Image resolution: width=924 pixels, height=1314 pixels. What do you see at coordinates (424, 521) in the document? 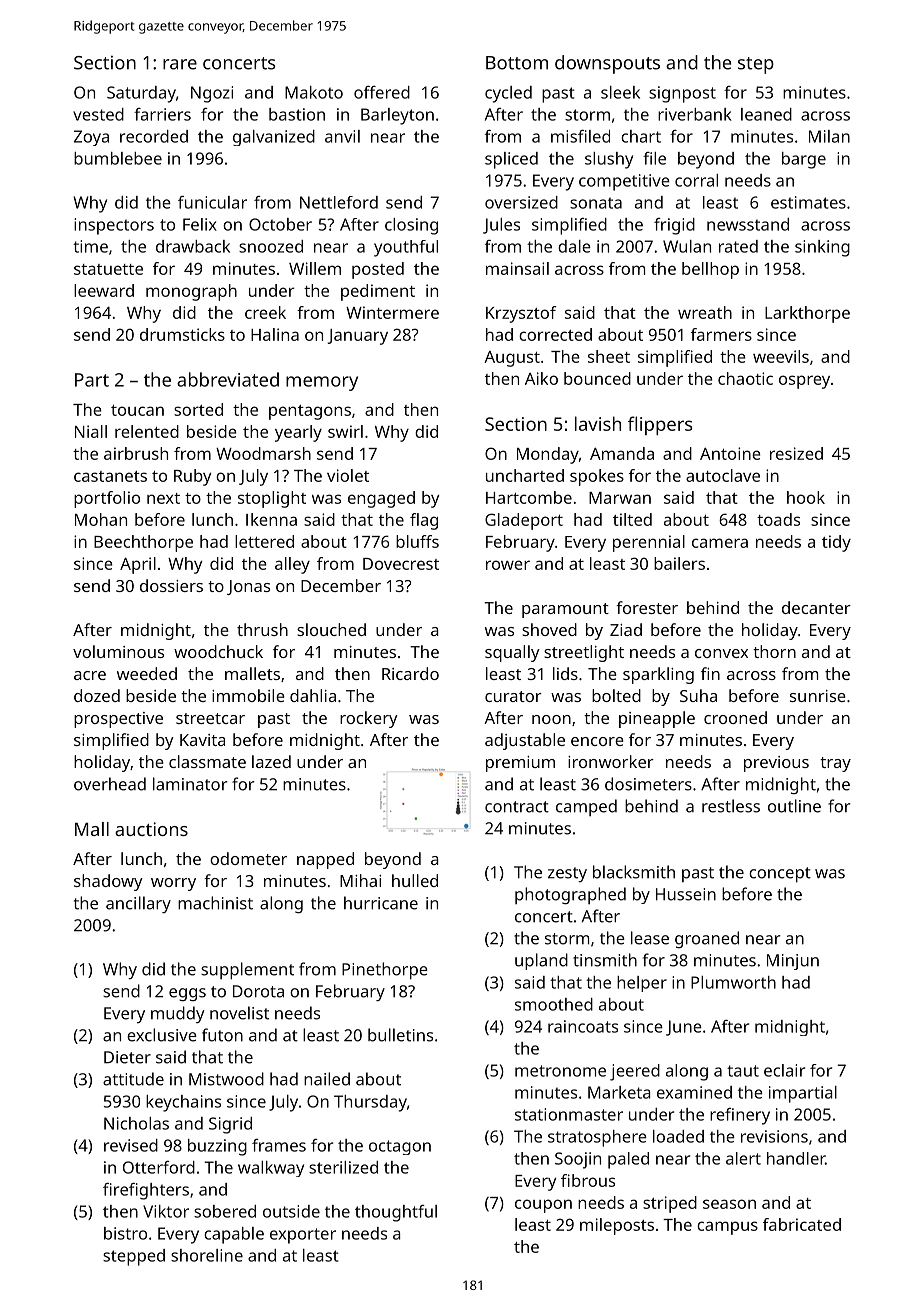
I see `flag` at bounding box center [424, 521].
